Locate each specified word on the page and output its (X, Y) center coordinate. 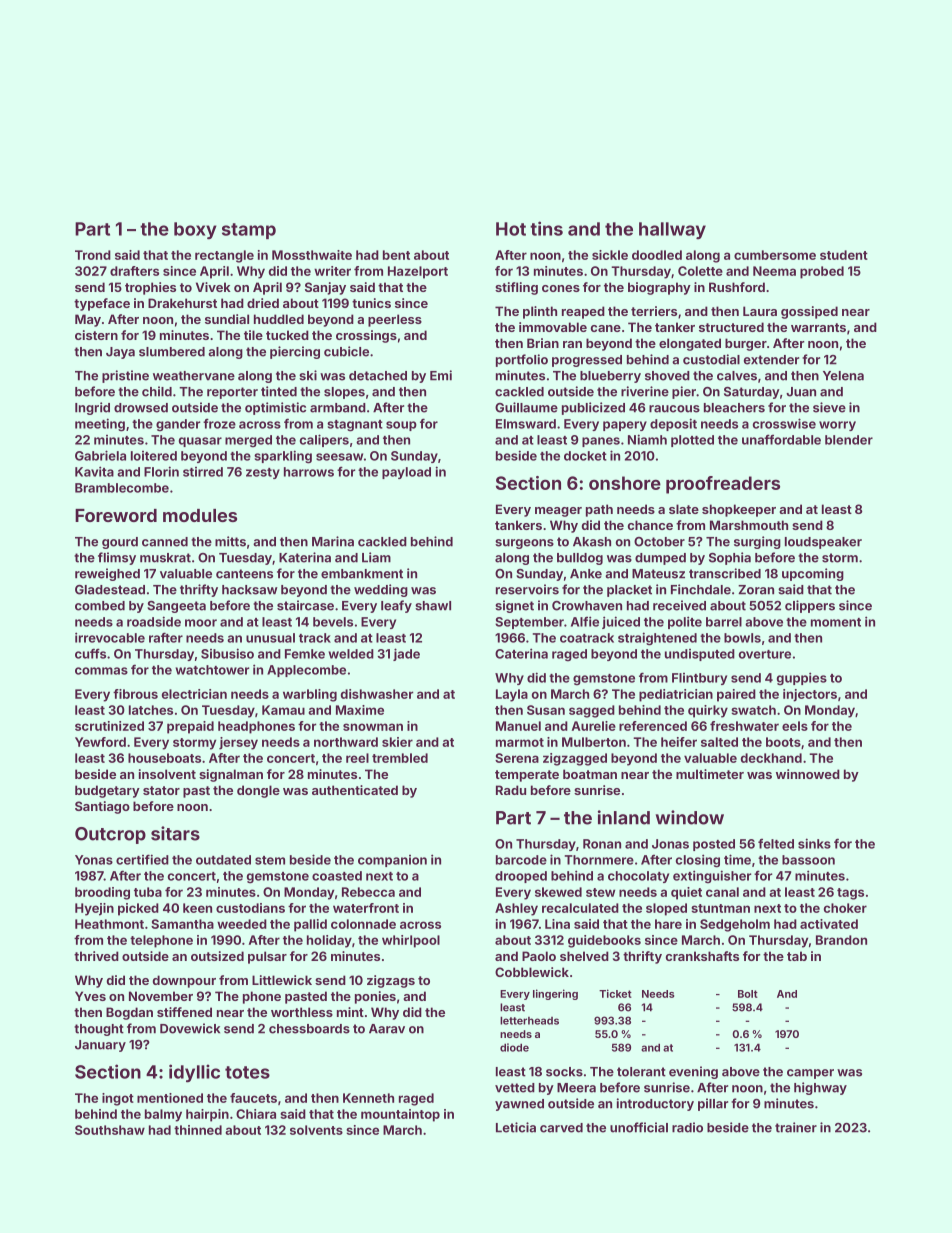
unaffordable (781, 439)
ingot (118, 1099)
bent (396, 255)
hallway (672, 230)
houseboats (164, 758)
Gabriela (100, 455)
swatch (753, 710)
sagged (592, 711)
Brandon (841, 940)
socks (564, 1072)
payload (406, 473)
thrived (96, 956)
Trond (93, 255)
